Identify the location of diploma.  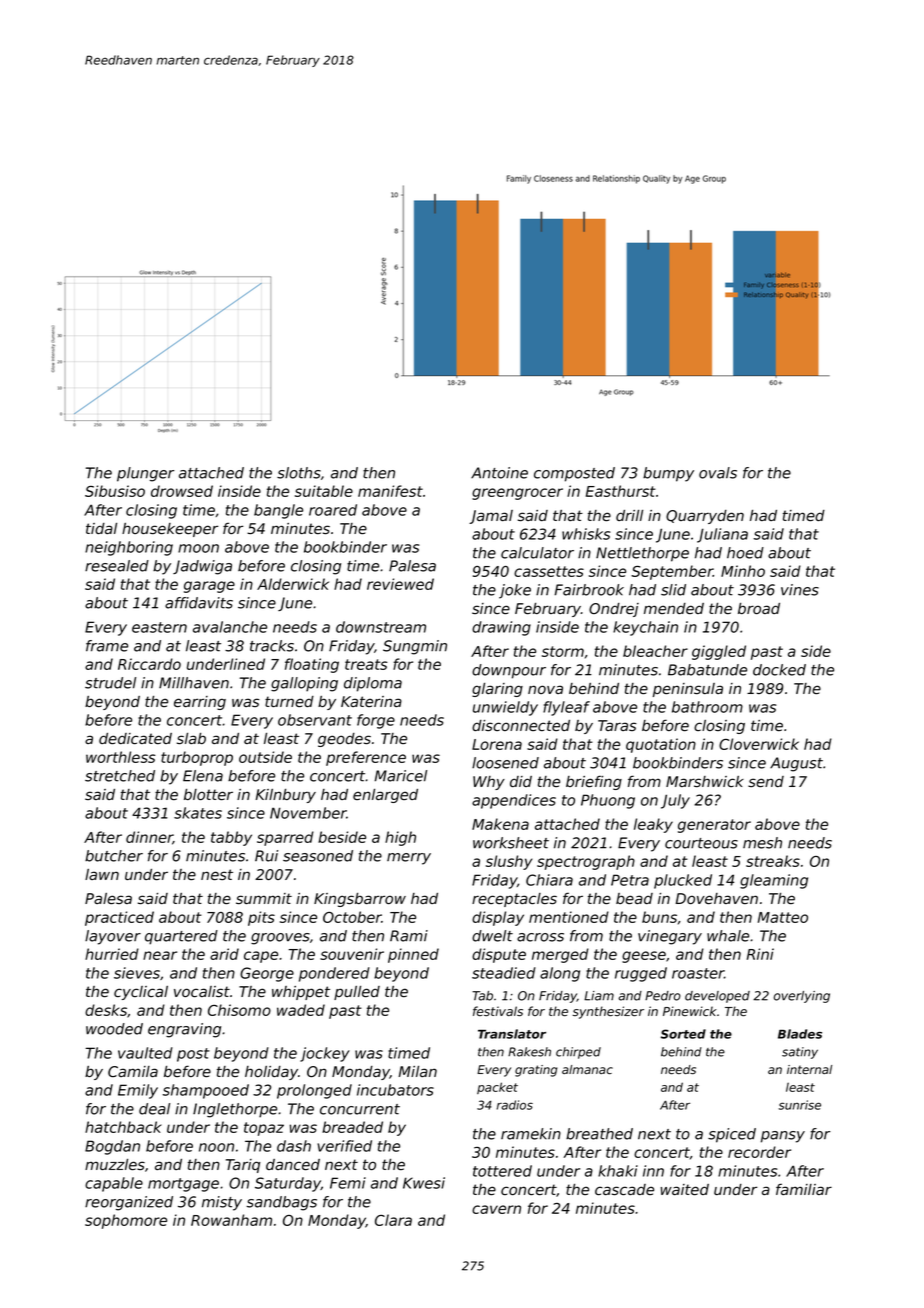
(373, 684).
